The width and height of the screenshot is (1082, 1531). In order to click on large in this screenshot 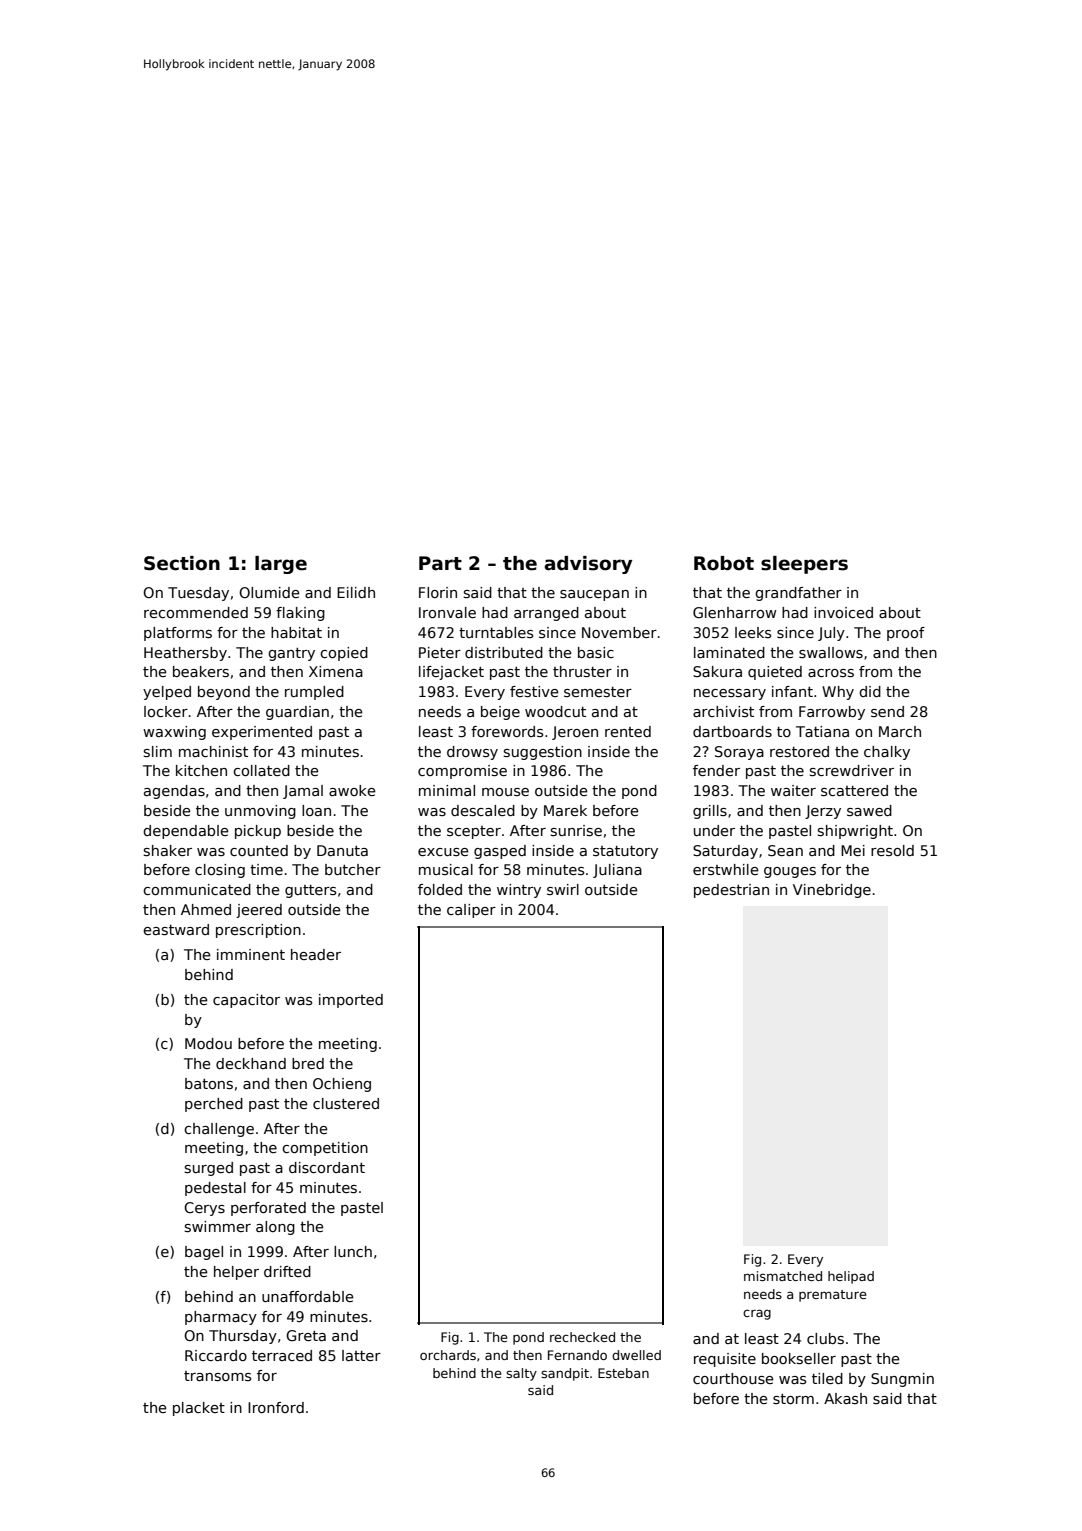, I will do `click(281, 565)`.
